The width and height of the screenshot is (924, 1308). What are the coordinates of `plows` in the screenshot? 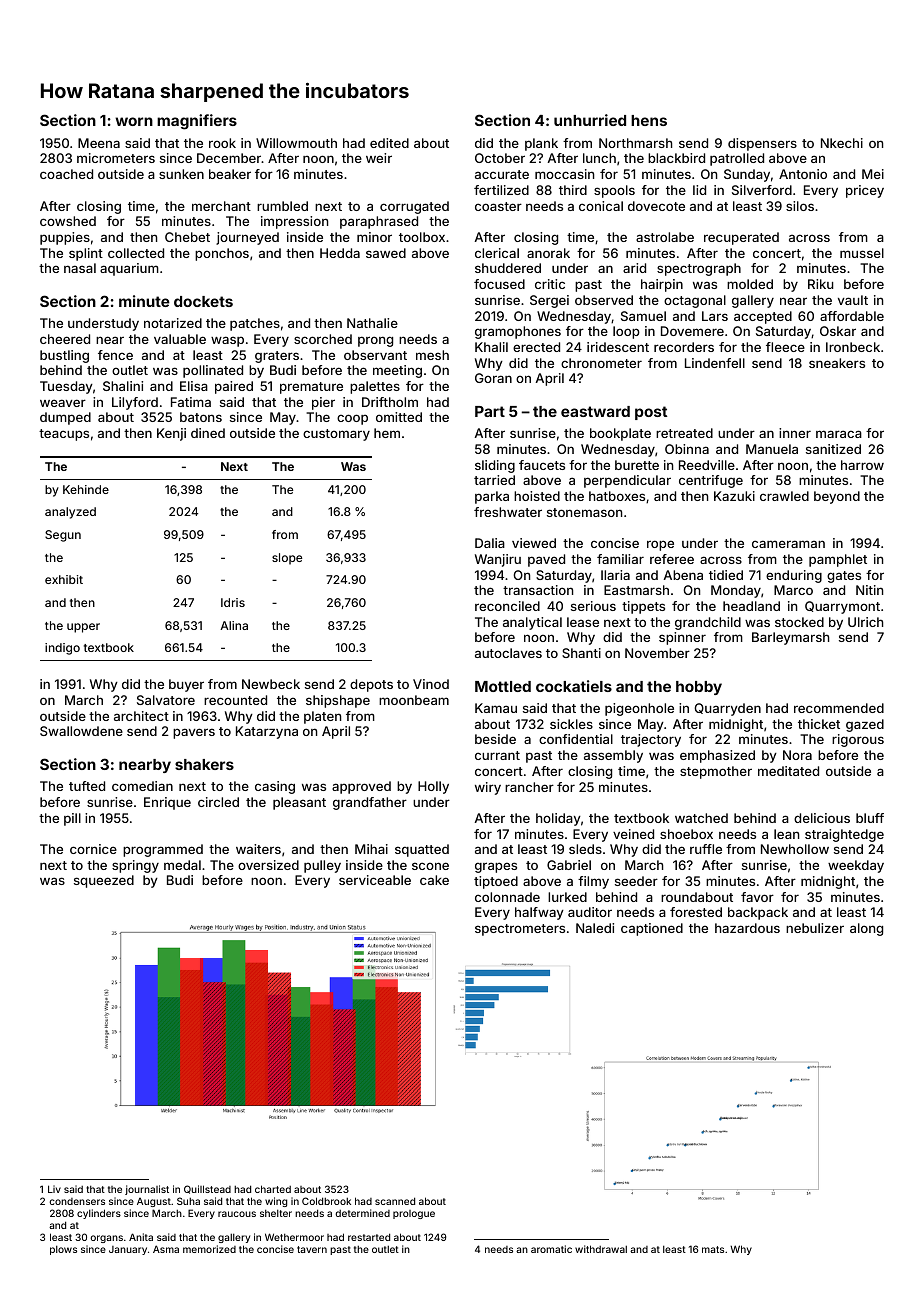 It's located at (63, 1250).
